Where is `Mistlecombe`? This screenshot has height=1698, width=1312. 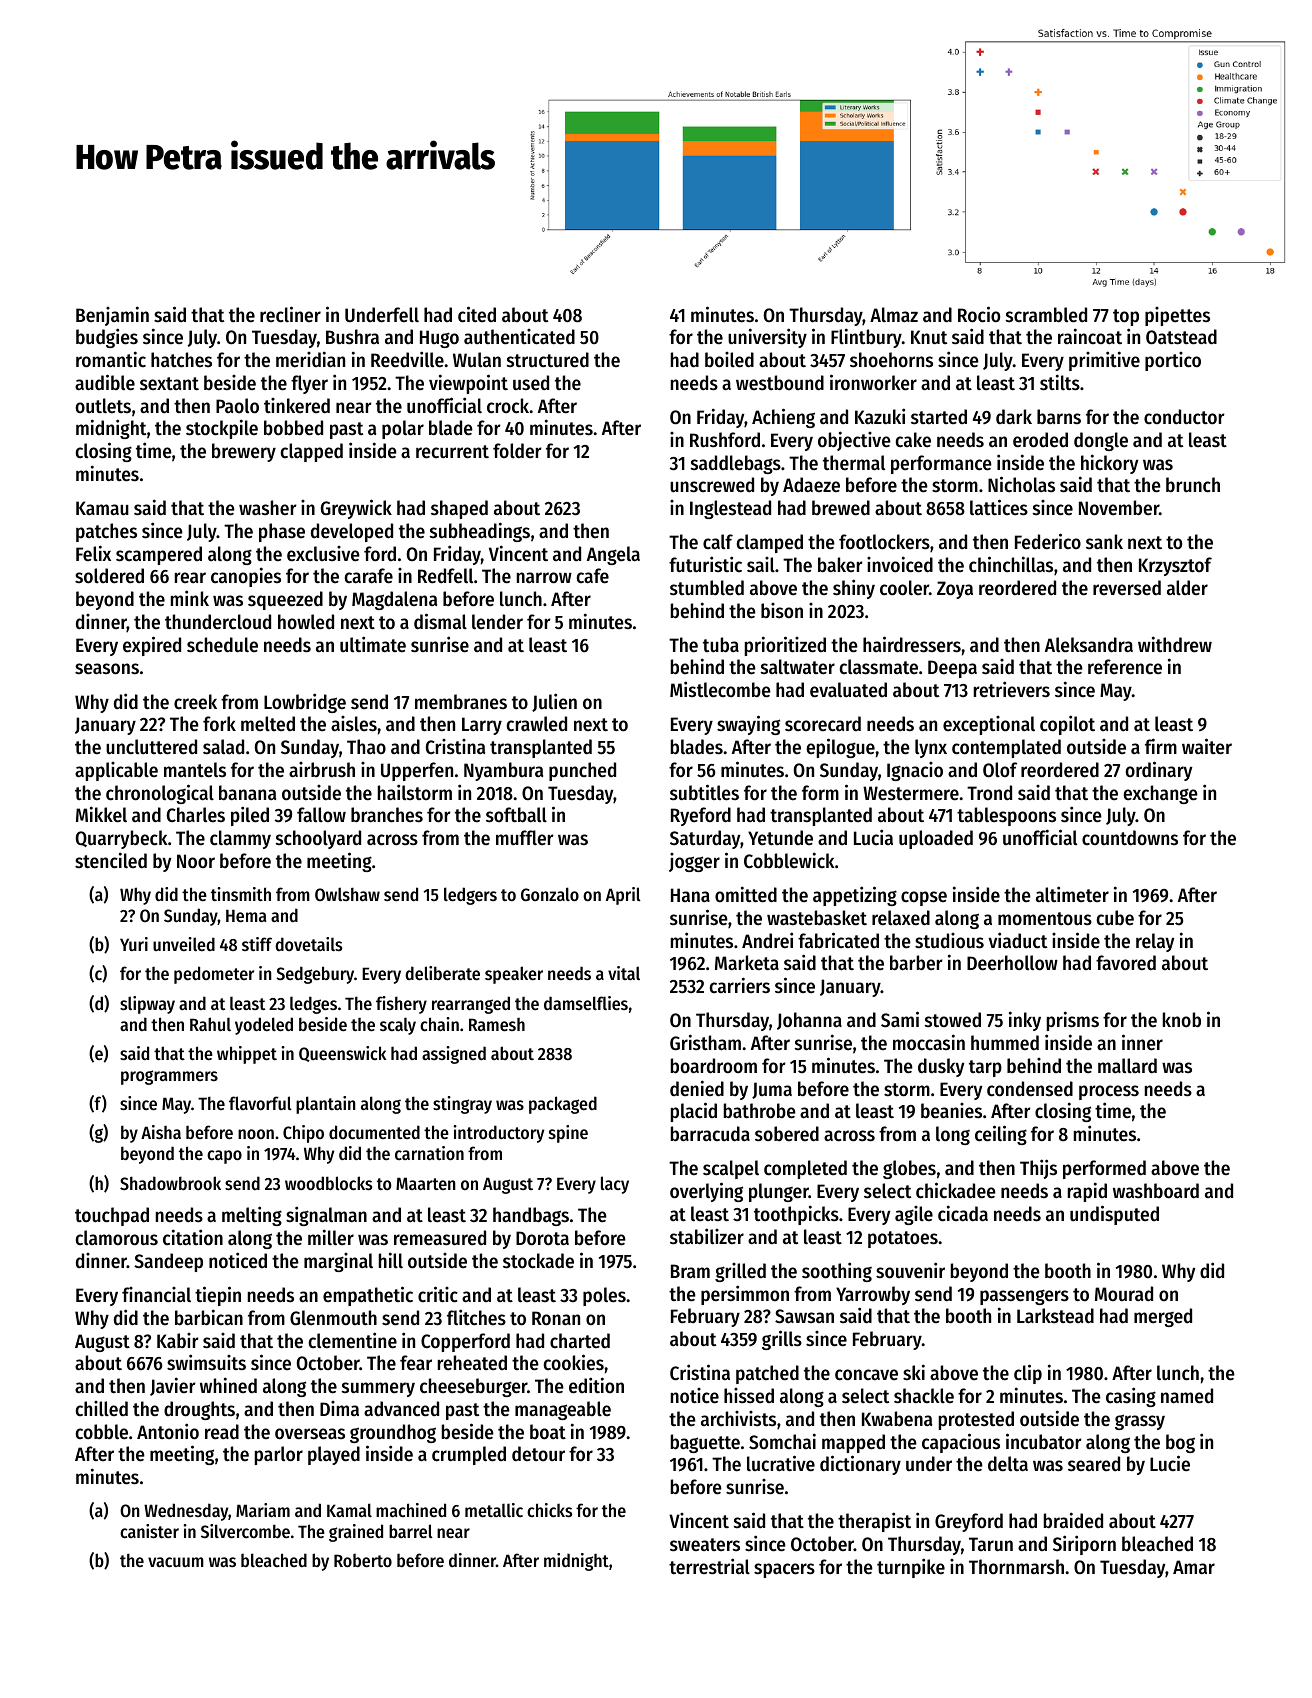 Mistlecombe is located at coordinates (720, 689).
